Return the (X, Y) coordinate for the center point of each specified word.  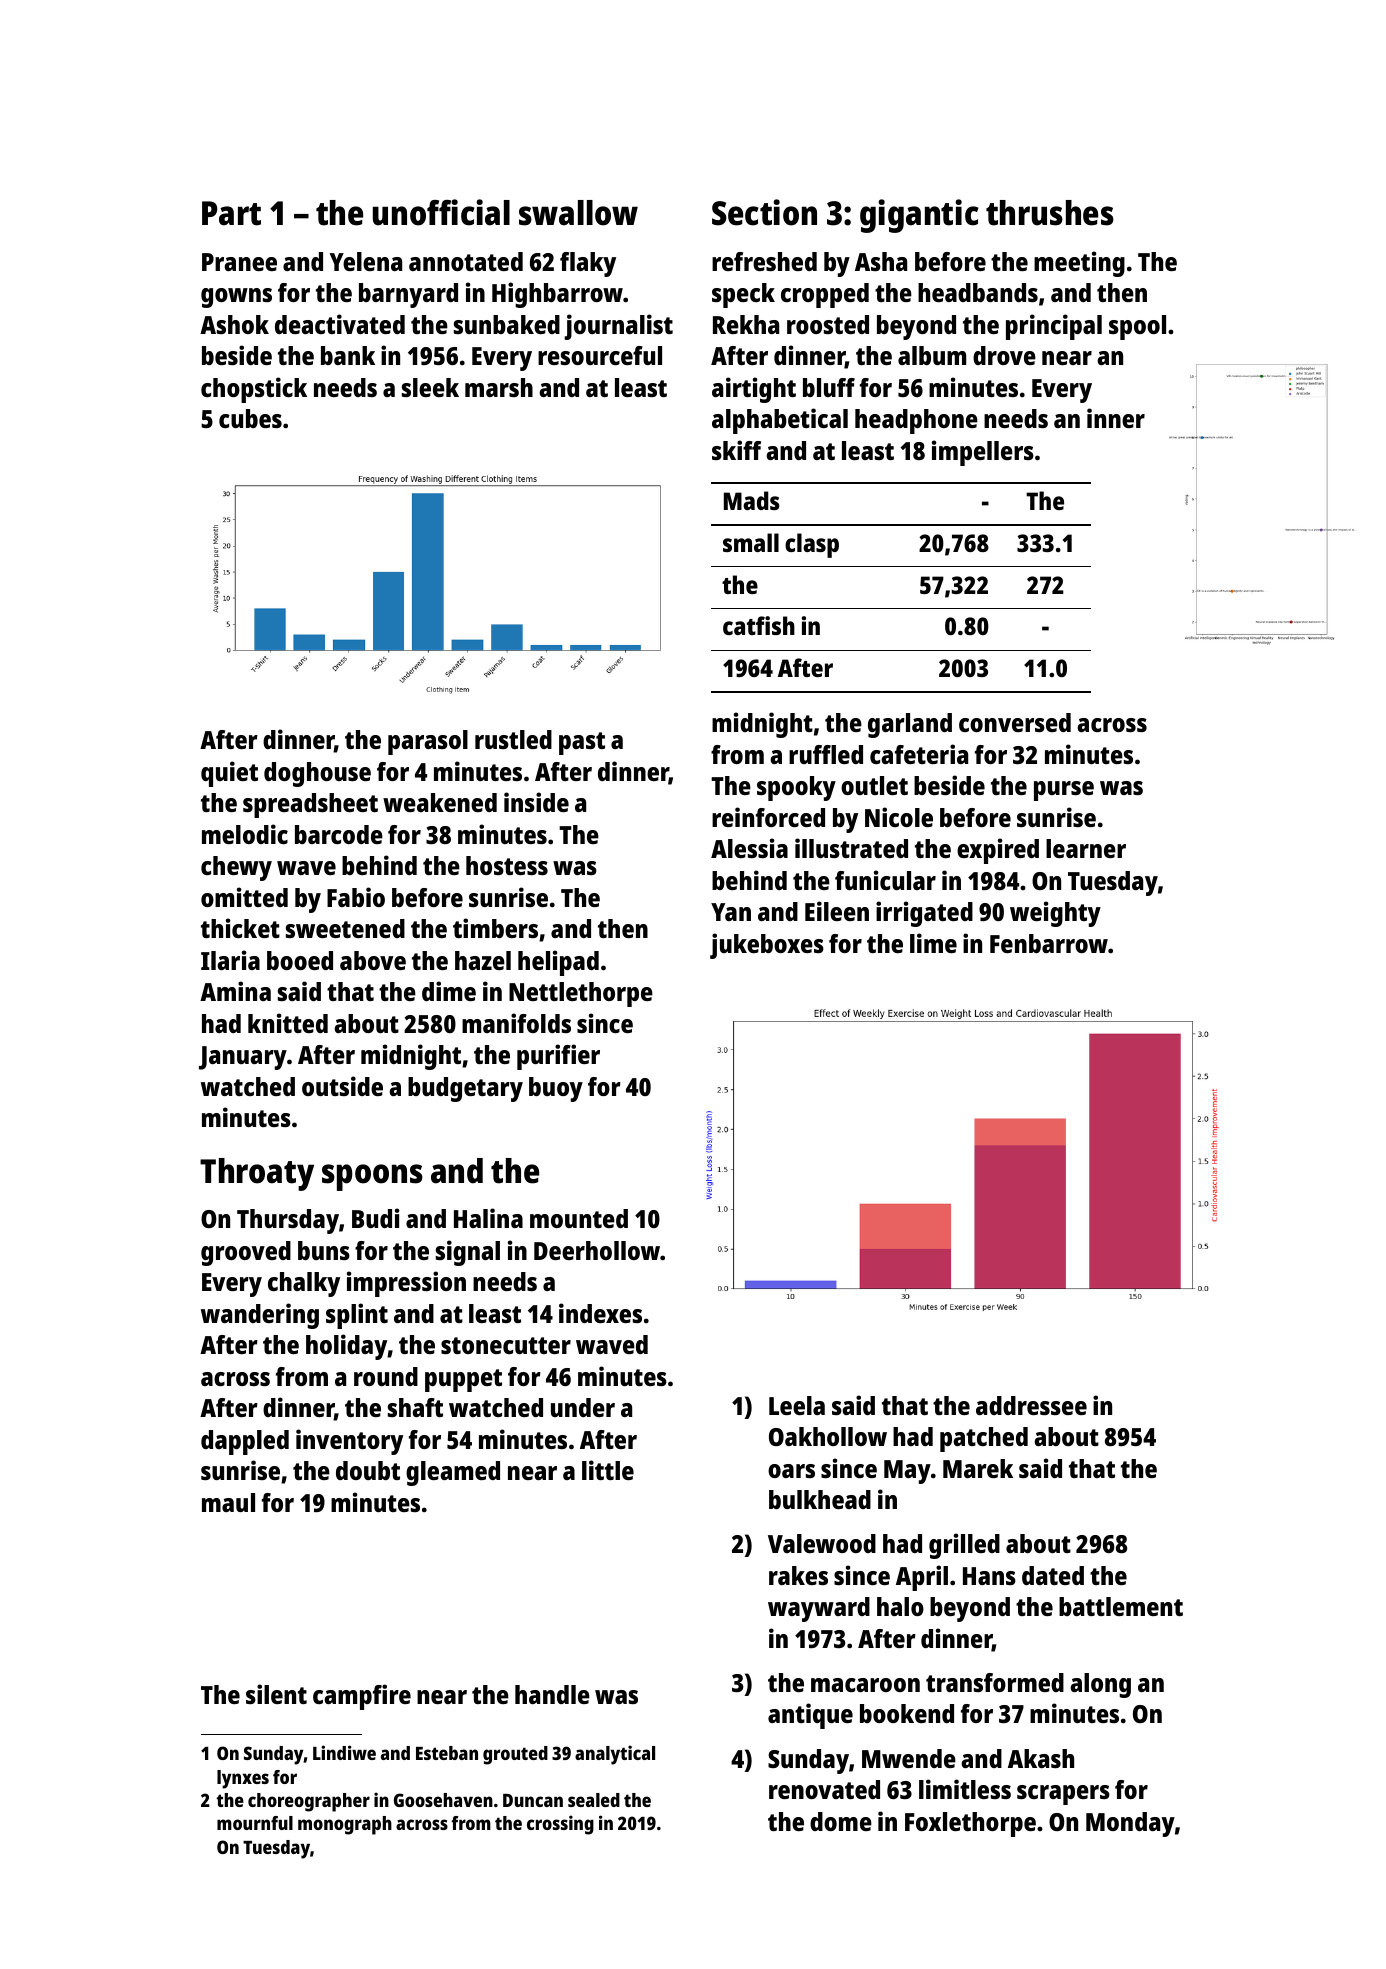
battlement (1121, 1606)
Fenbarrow (1049, 943)
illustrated (851, 848)
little (608, 1470)
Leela (797, 1405)
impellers (983, 453)
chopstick (254, 390)
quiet (229, 774)
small (751, 542)
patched (984, 1439)
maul (228, 1502)
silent (276, 1694)
